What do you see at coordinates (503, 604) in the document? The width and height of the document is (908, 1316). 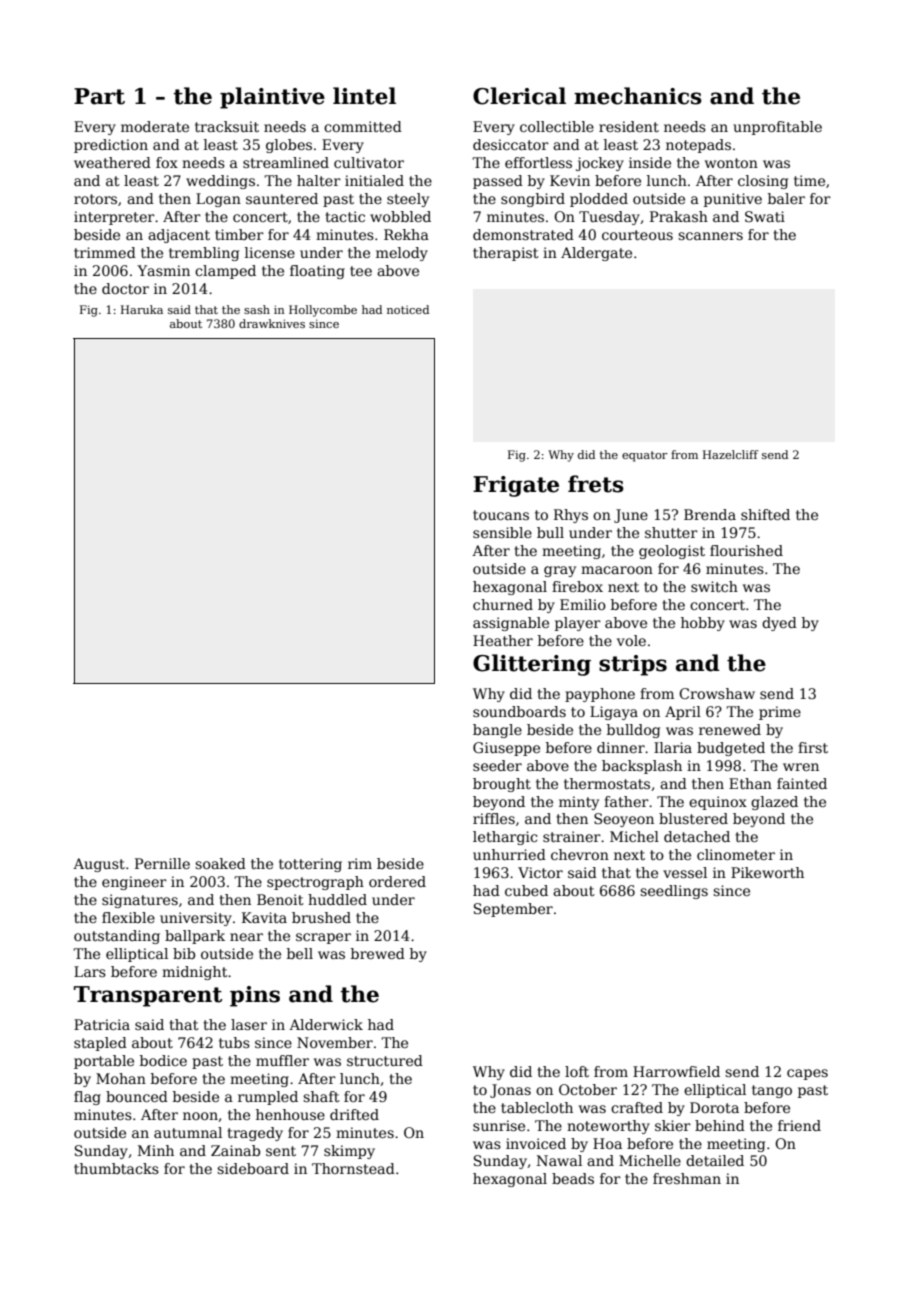 I see `churned` at bounding box center [503, 604].
